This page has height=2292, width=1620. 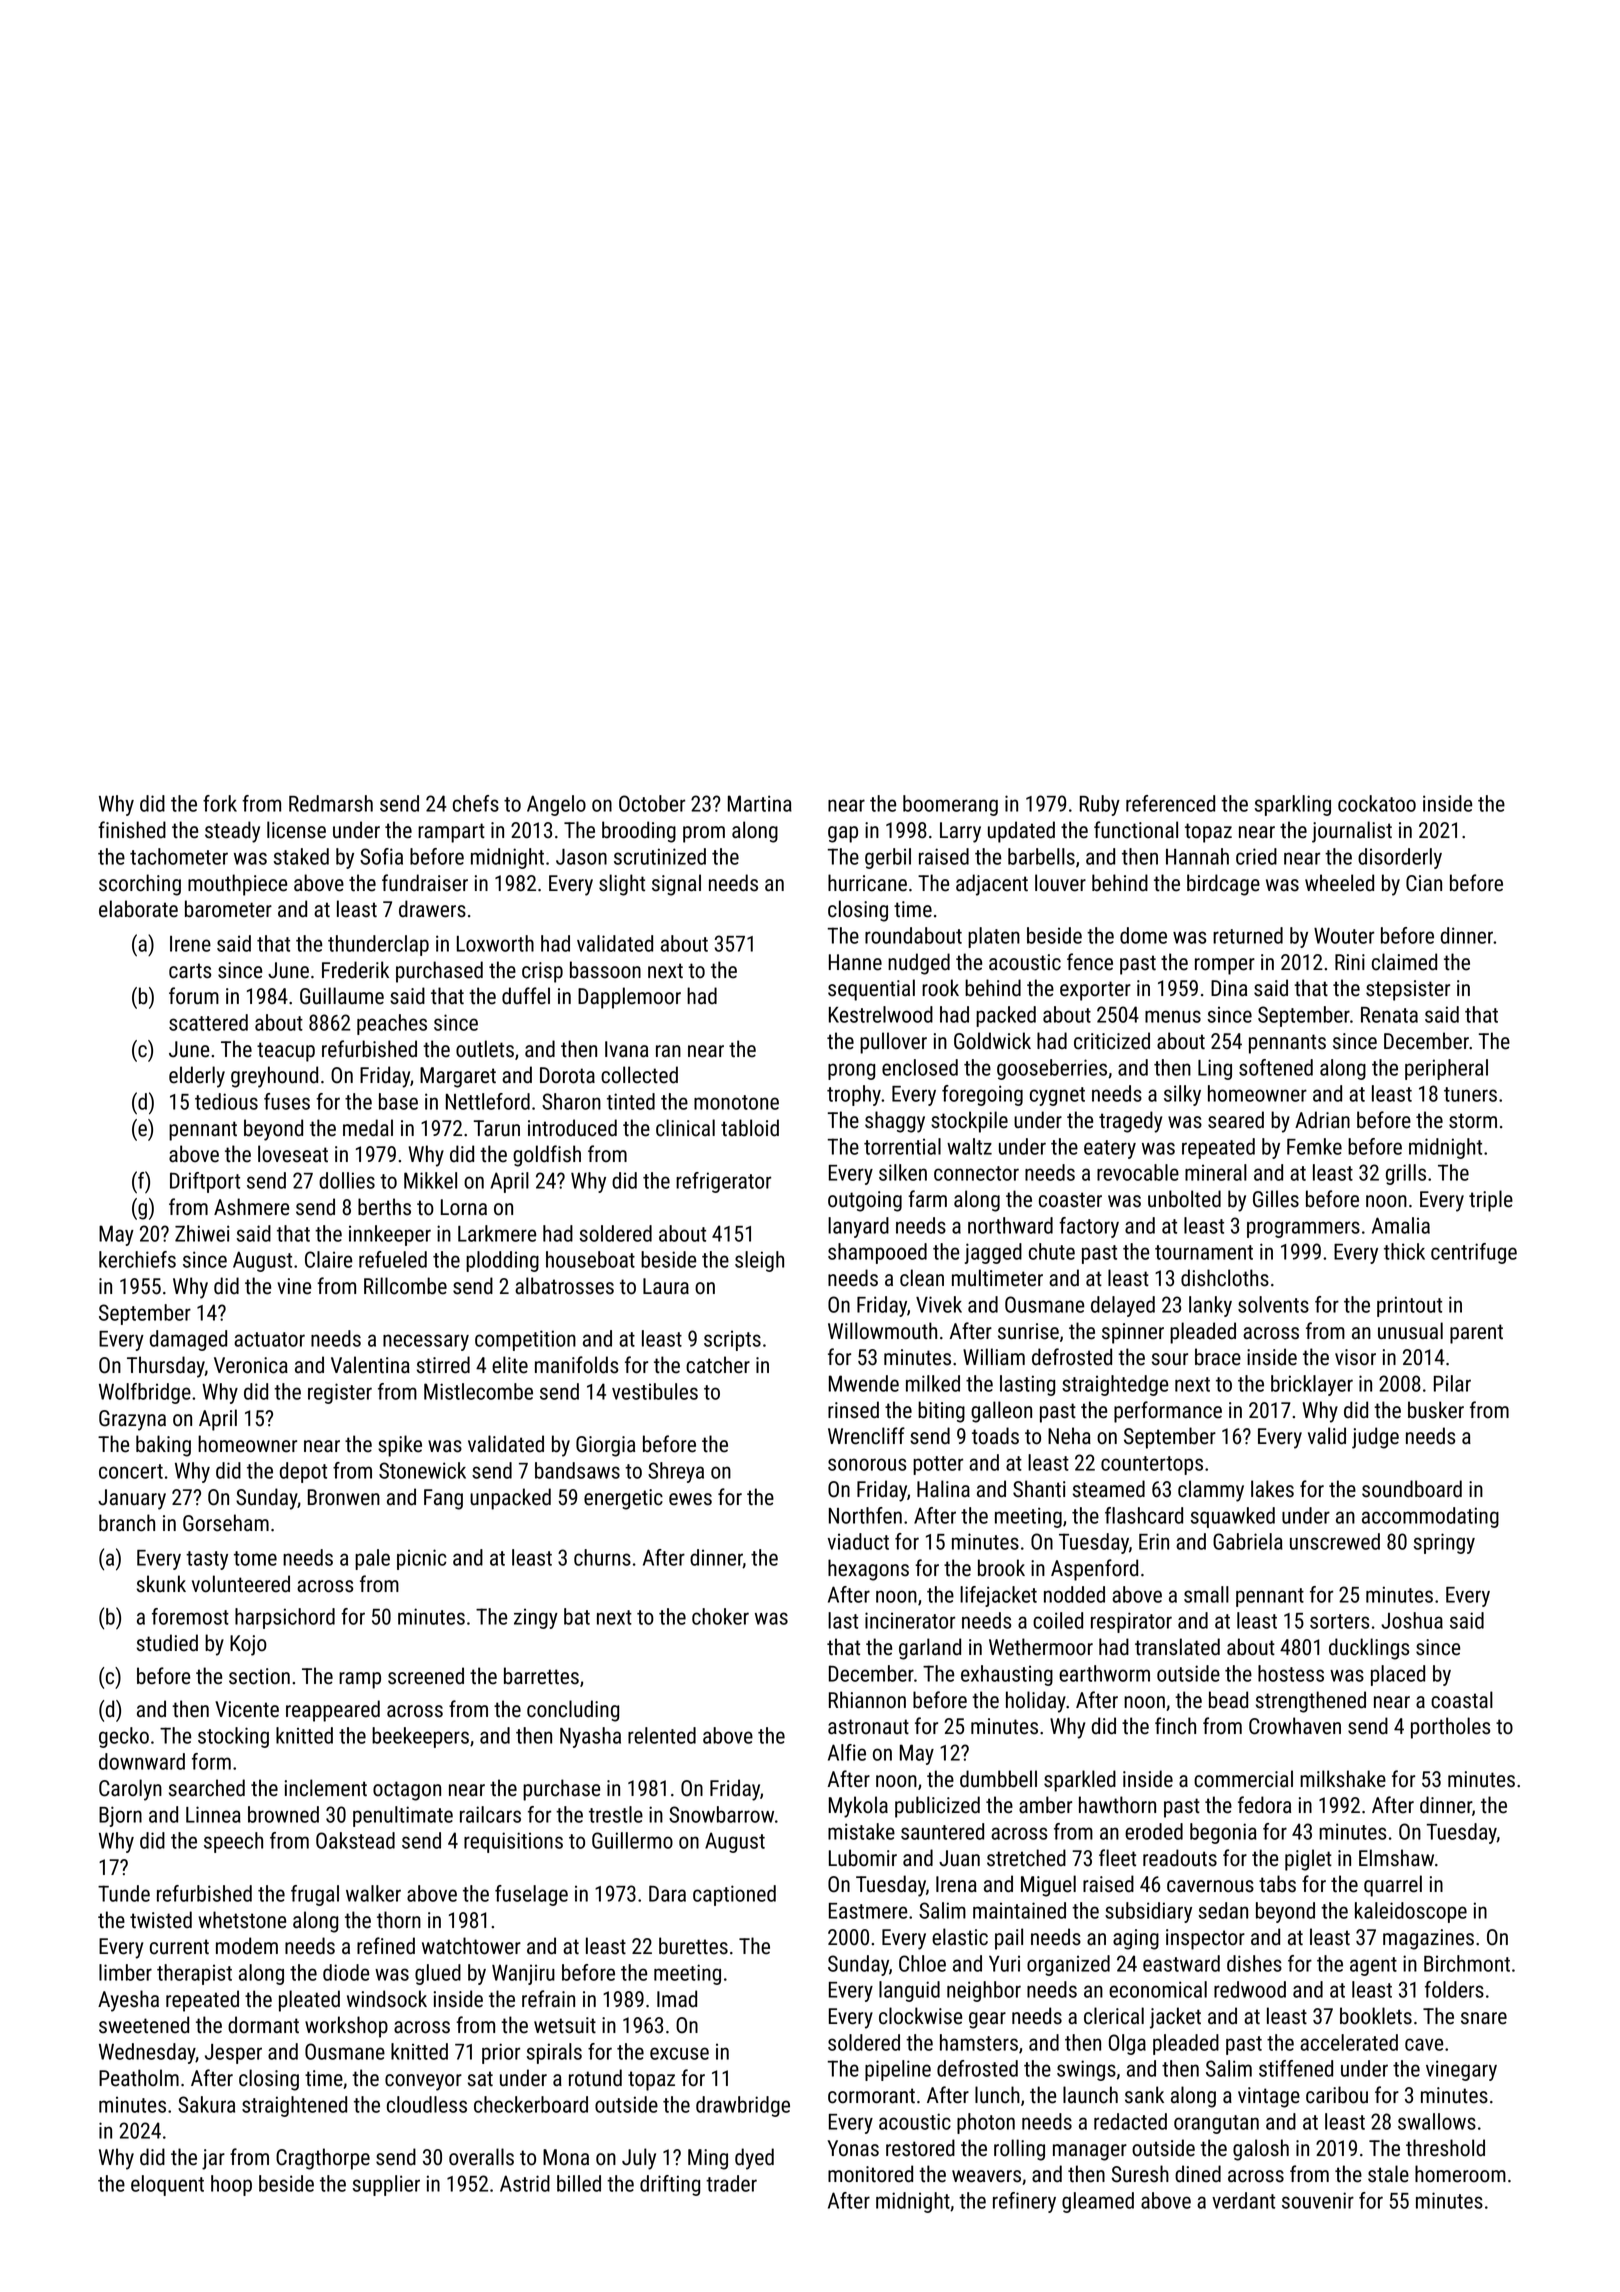 I want to click on Martina, so click(x=760, y=803).
